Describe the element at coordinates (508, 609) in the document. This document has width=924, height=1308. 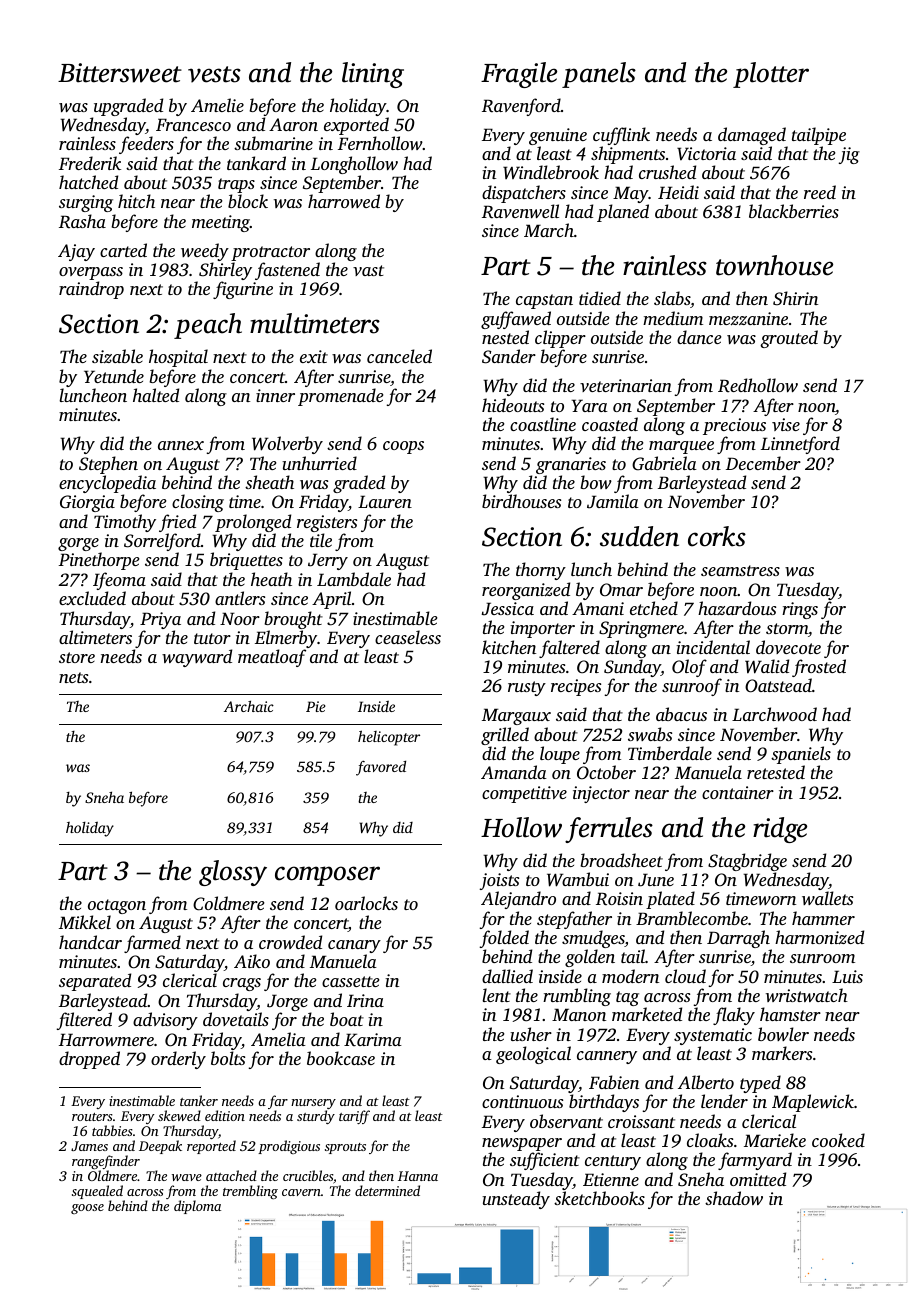
I see `Jessica` at that location.
